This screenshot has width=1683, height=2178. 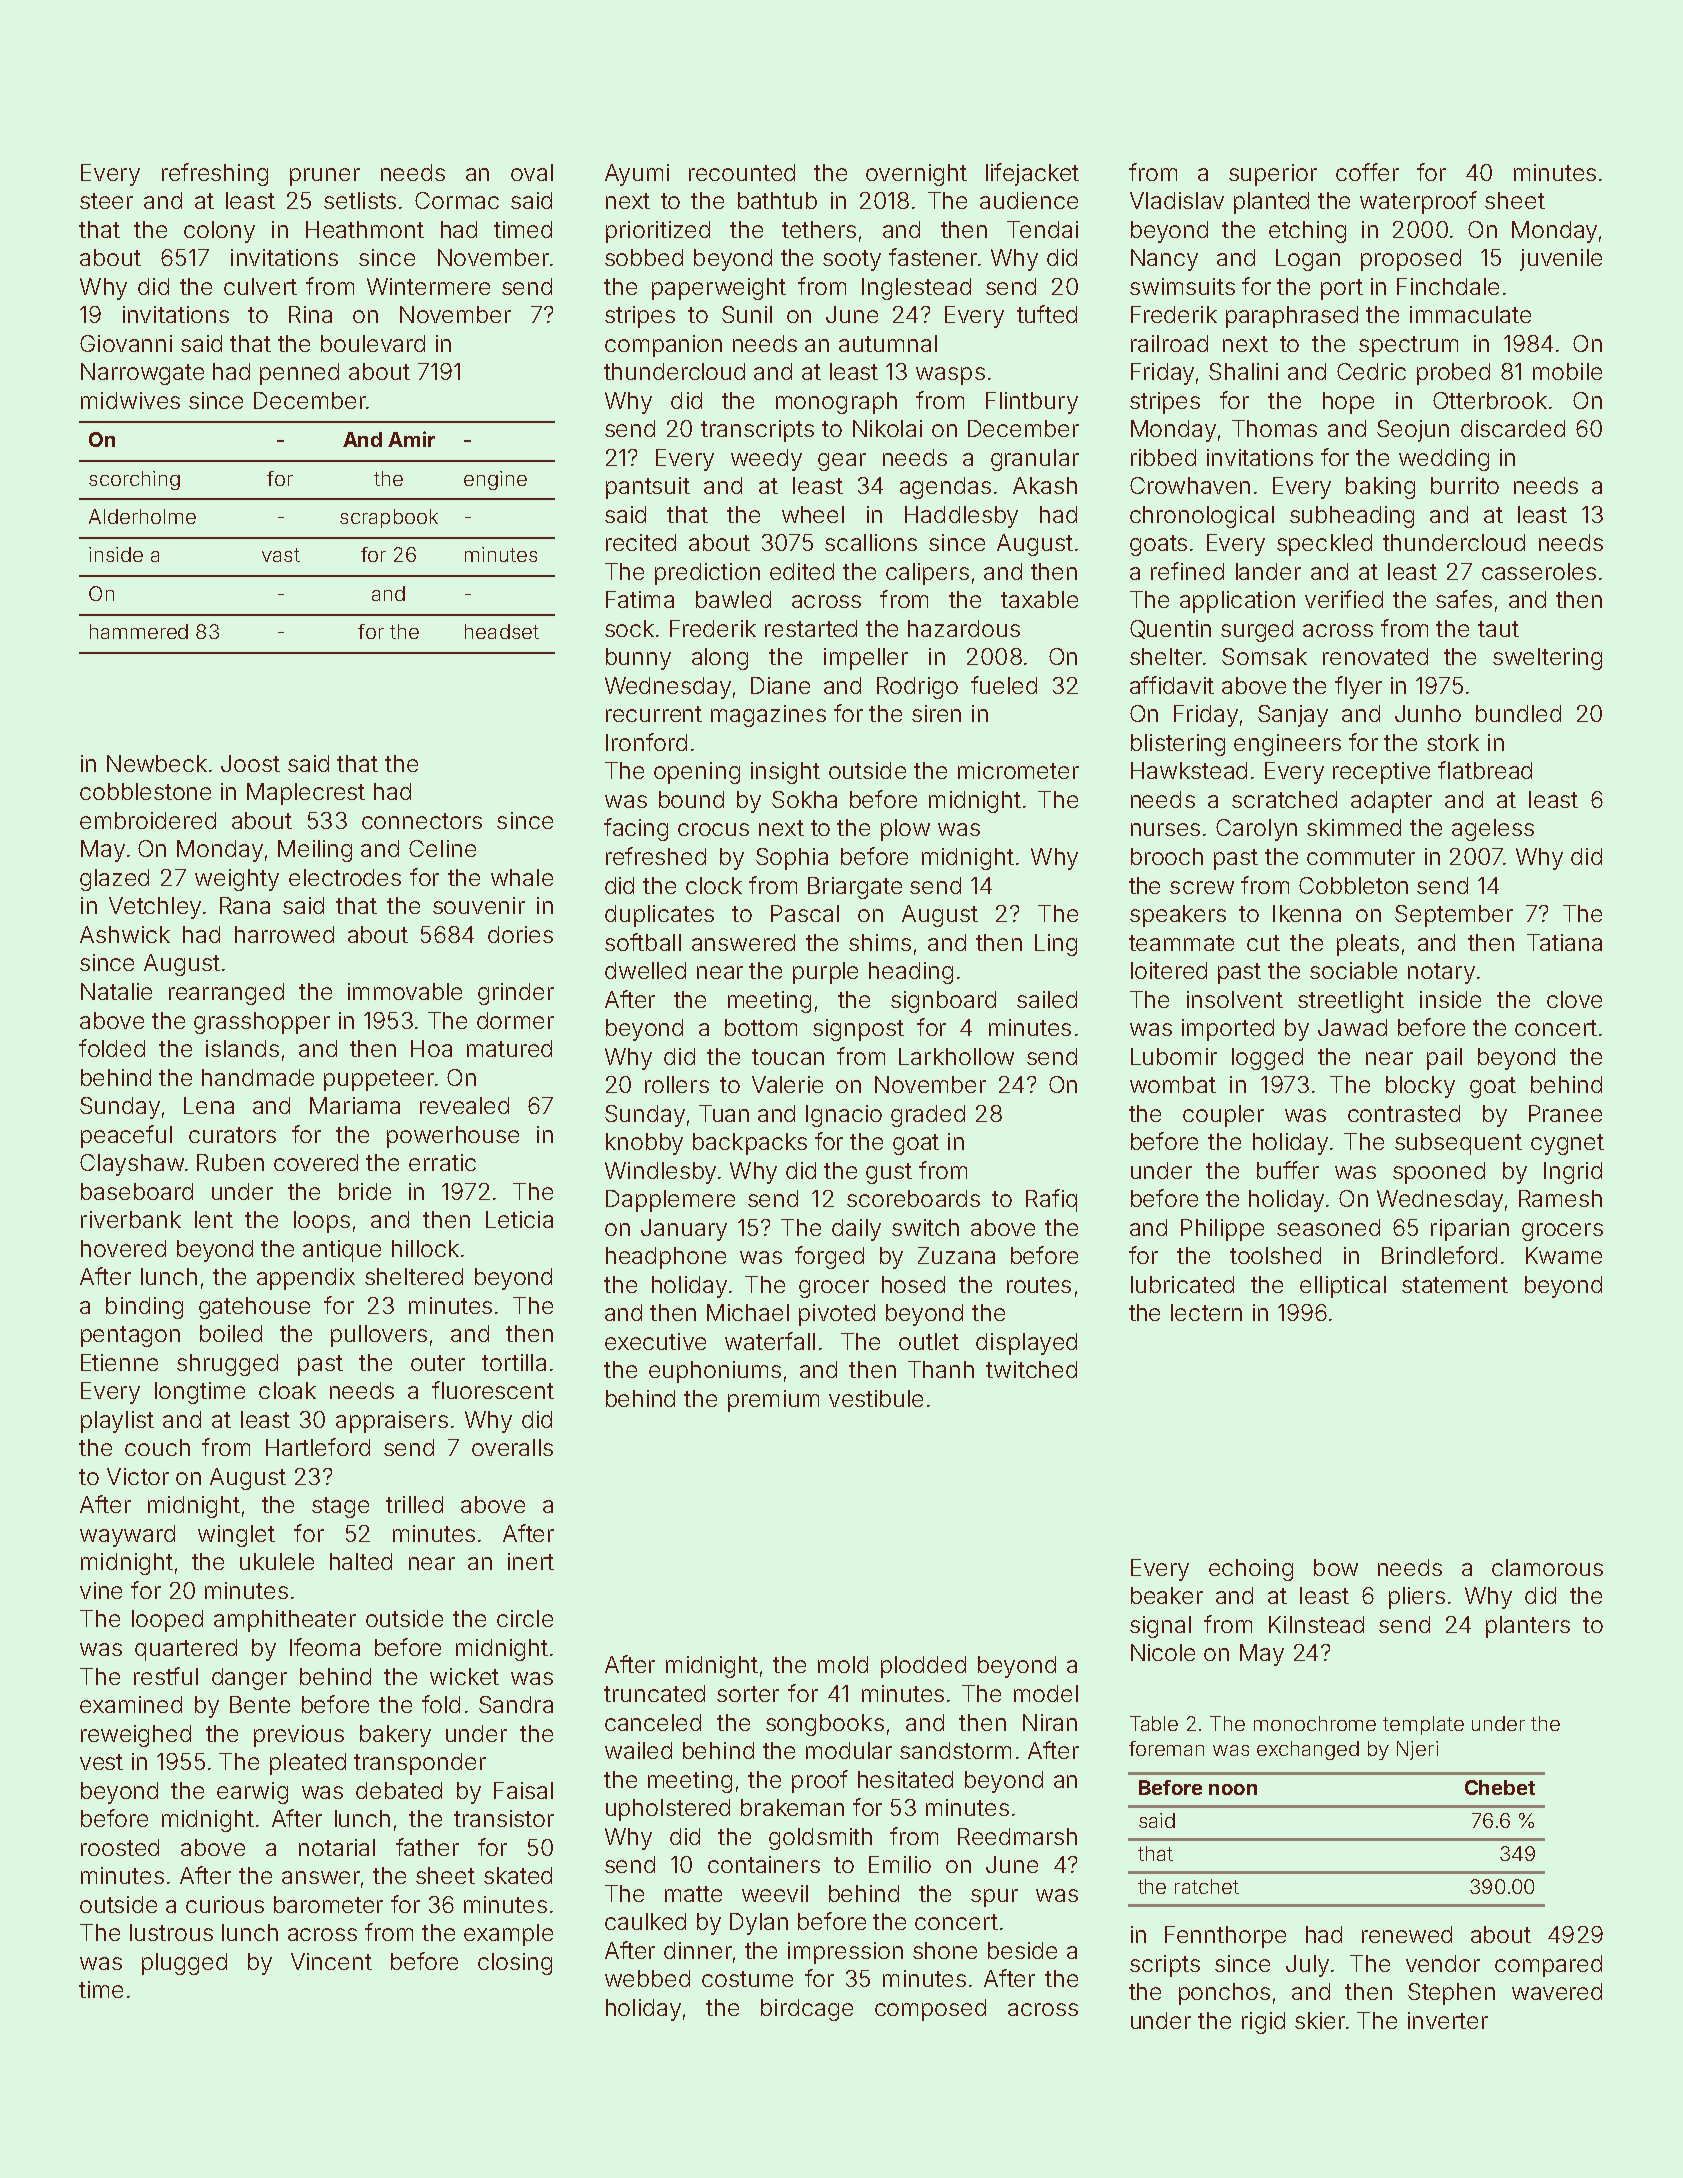 What do you see at coordinates (1574, 999) in the screenshot?
I see `clove` at bounding box center [1574, 999].
